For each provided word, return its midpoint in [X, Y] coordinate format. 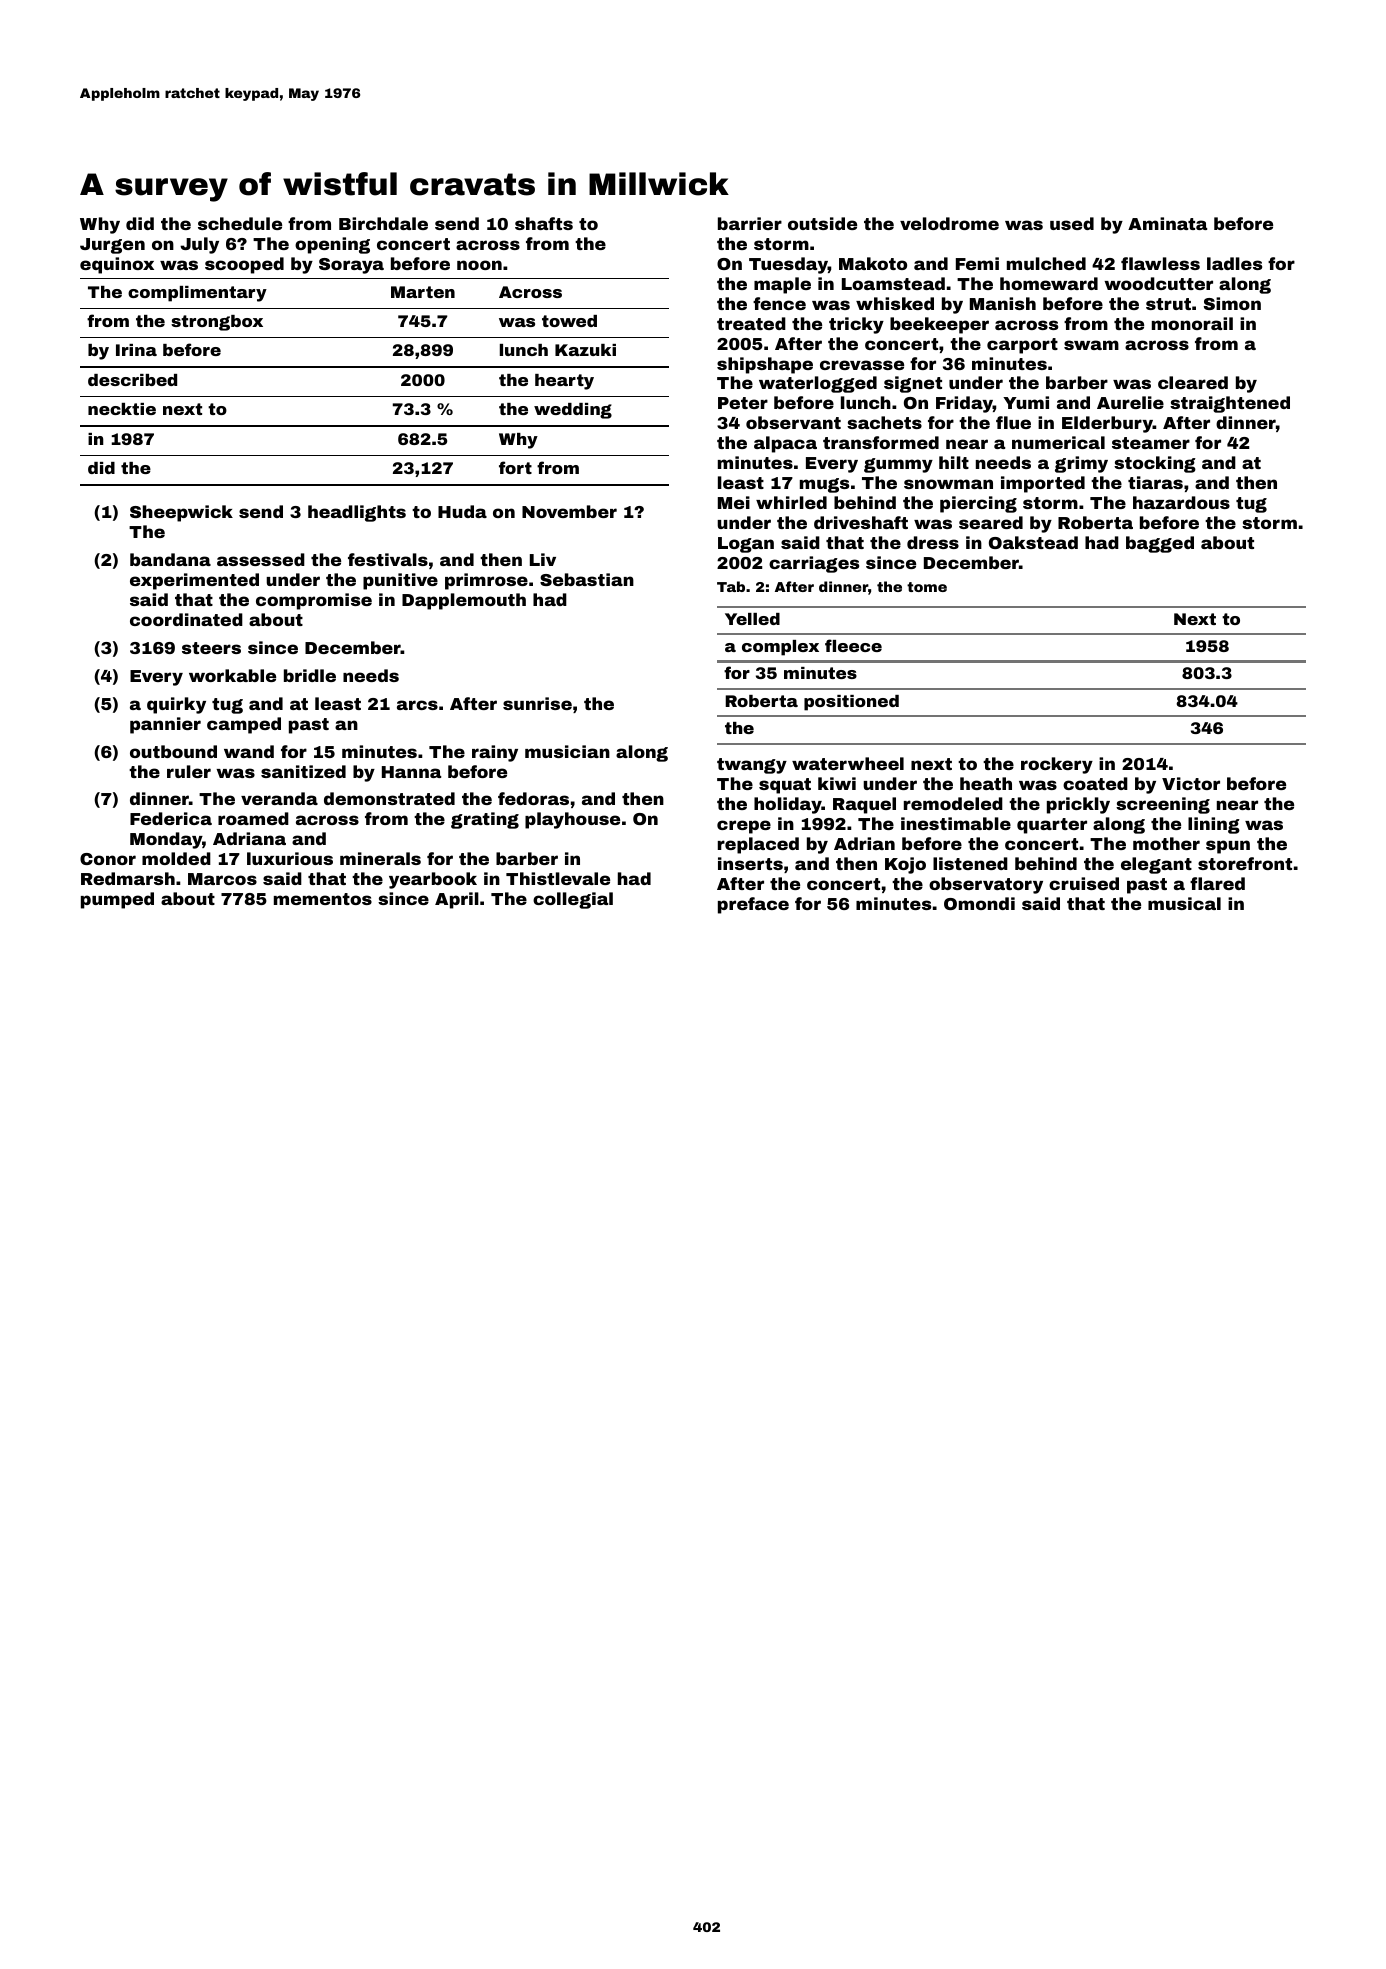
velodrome [949, 223]
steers [211, 648]
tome [927, 587]
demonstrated [389, 798]
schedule [240, 223]
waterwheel [848, 763]
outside [822, 223]
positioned [851, 703]
